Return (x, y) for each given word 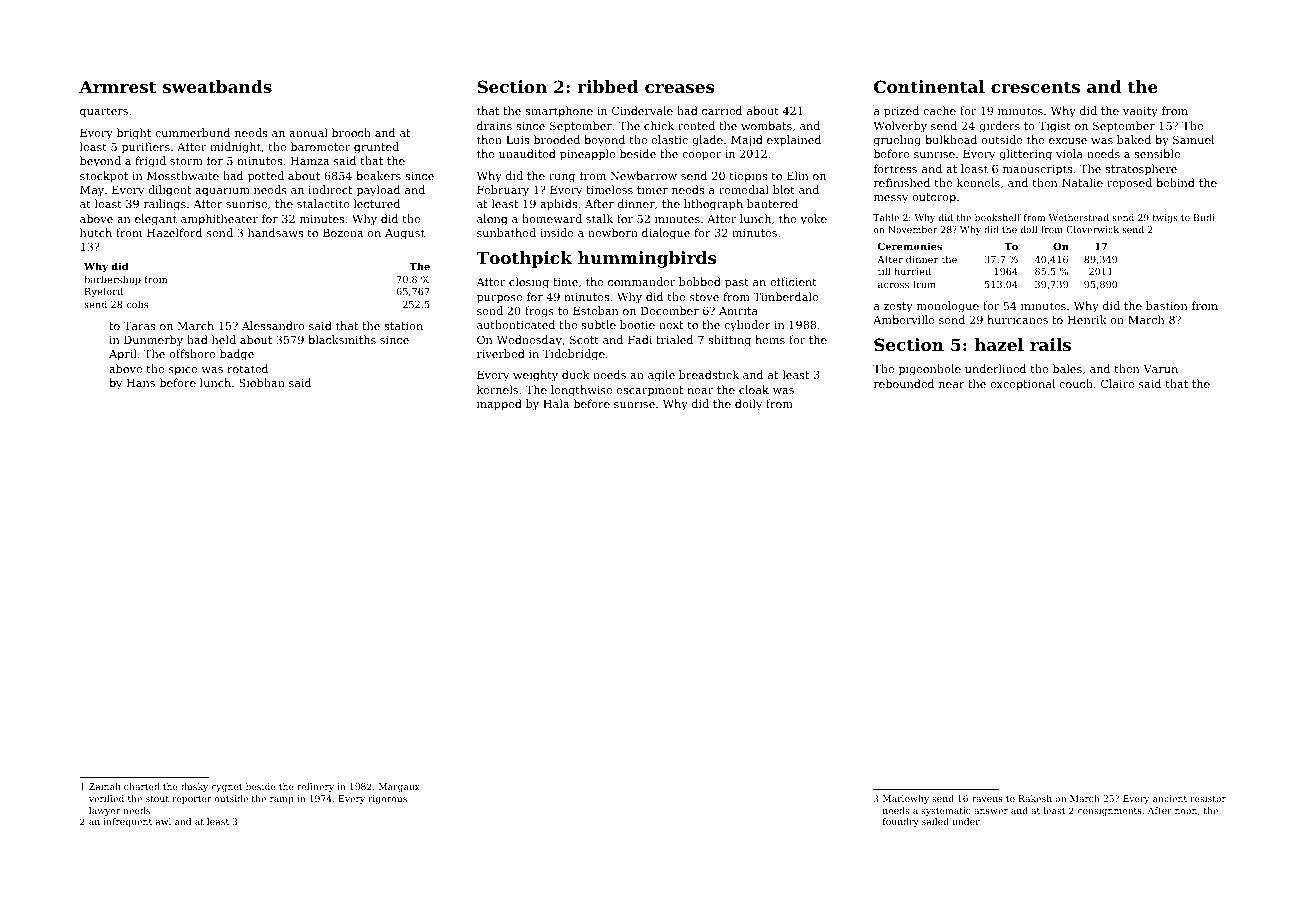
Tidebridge (574, 355)
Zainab (105, 786)
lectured (376, 203)
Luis (517, 140)
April (123, 355)
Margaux (399, 787)
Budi (1204, 217)
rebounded (904, 383)
